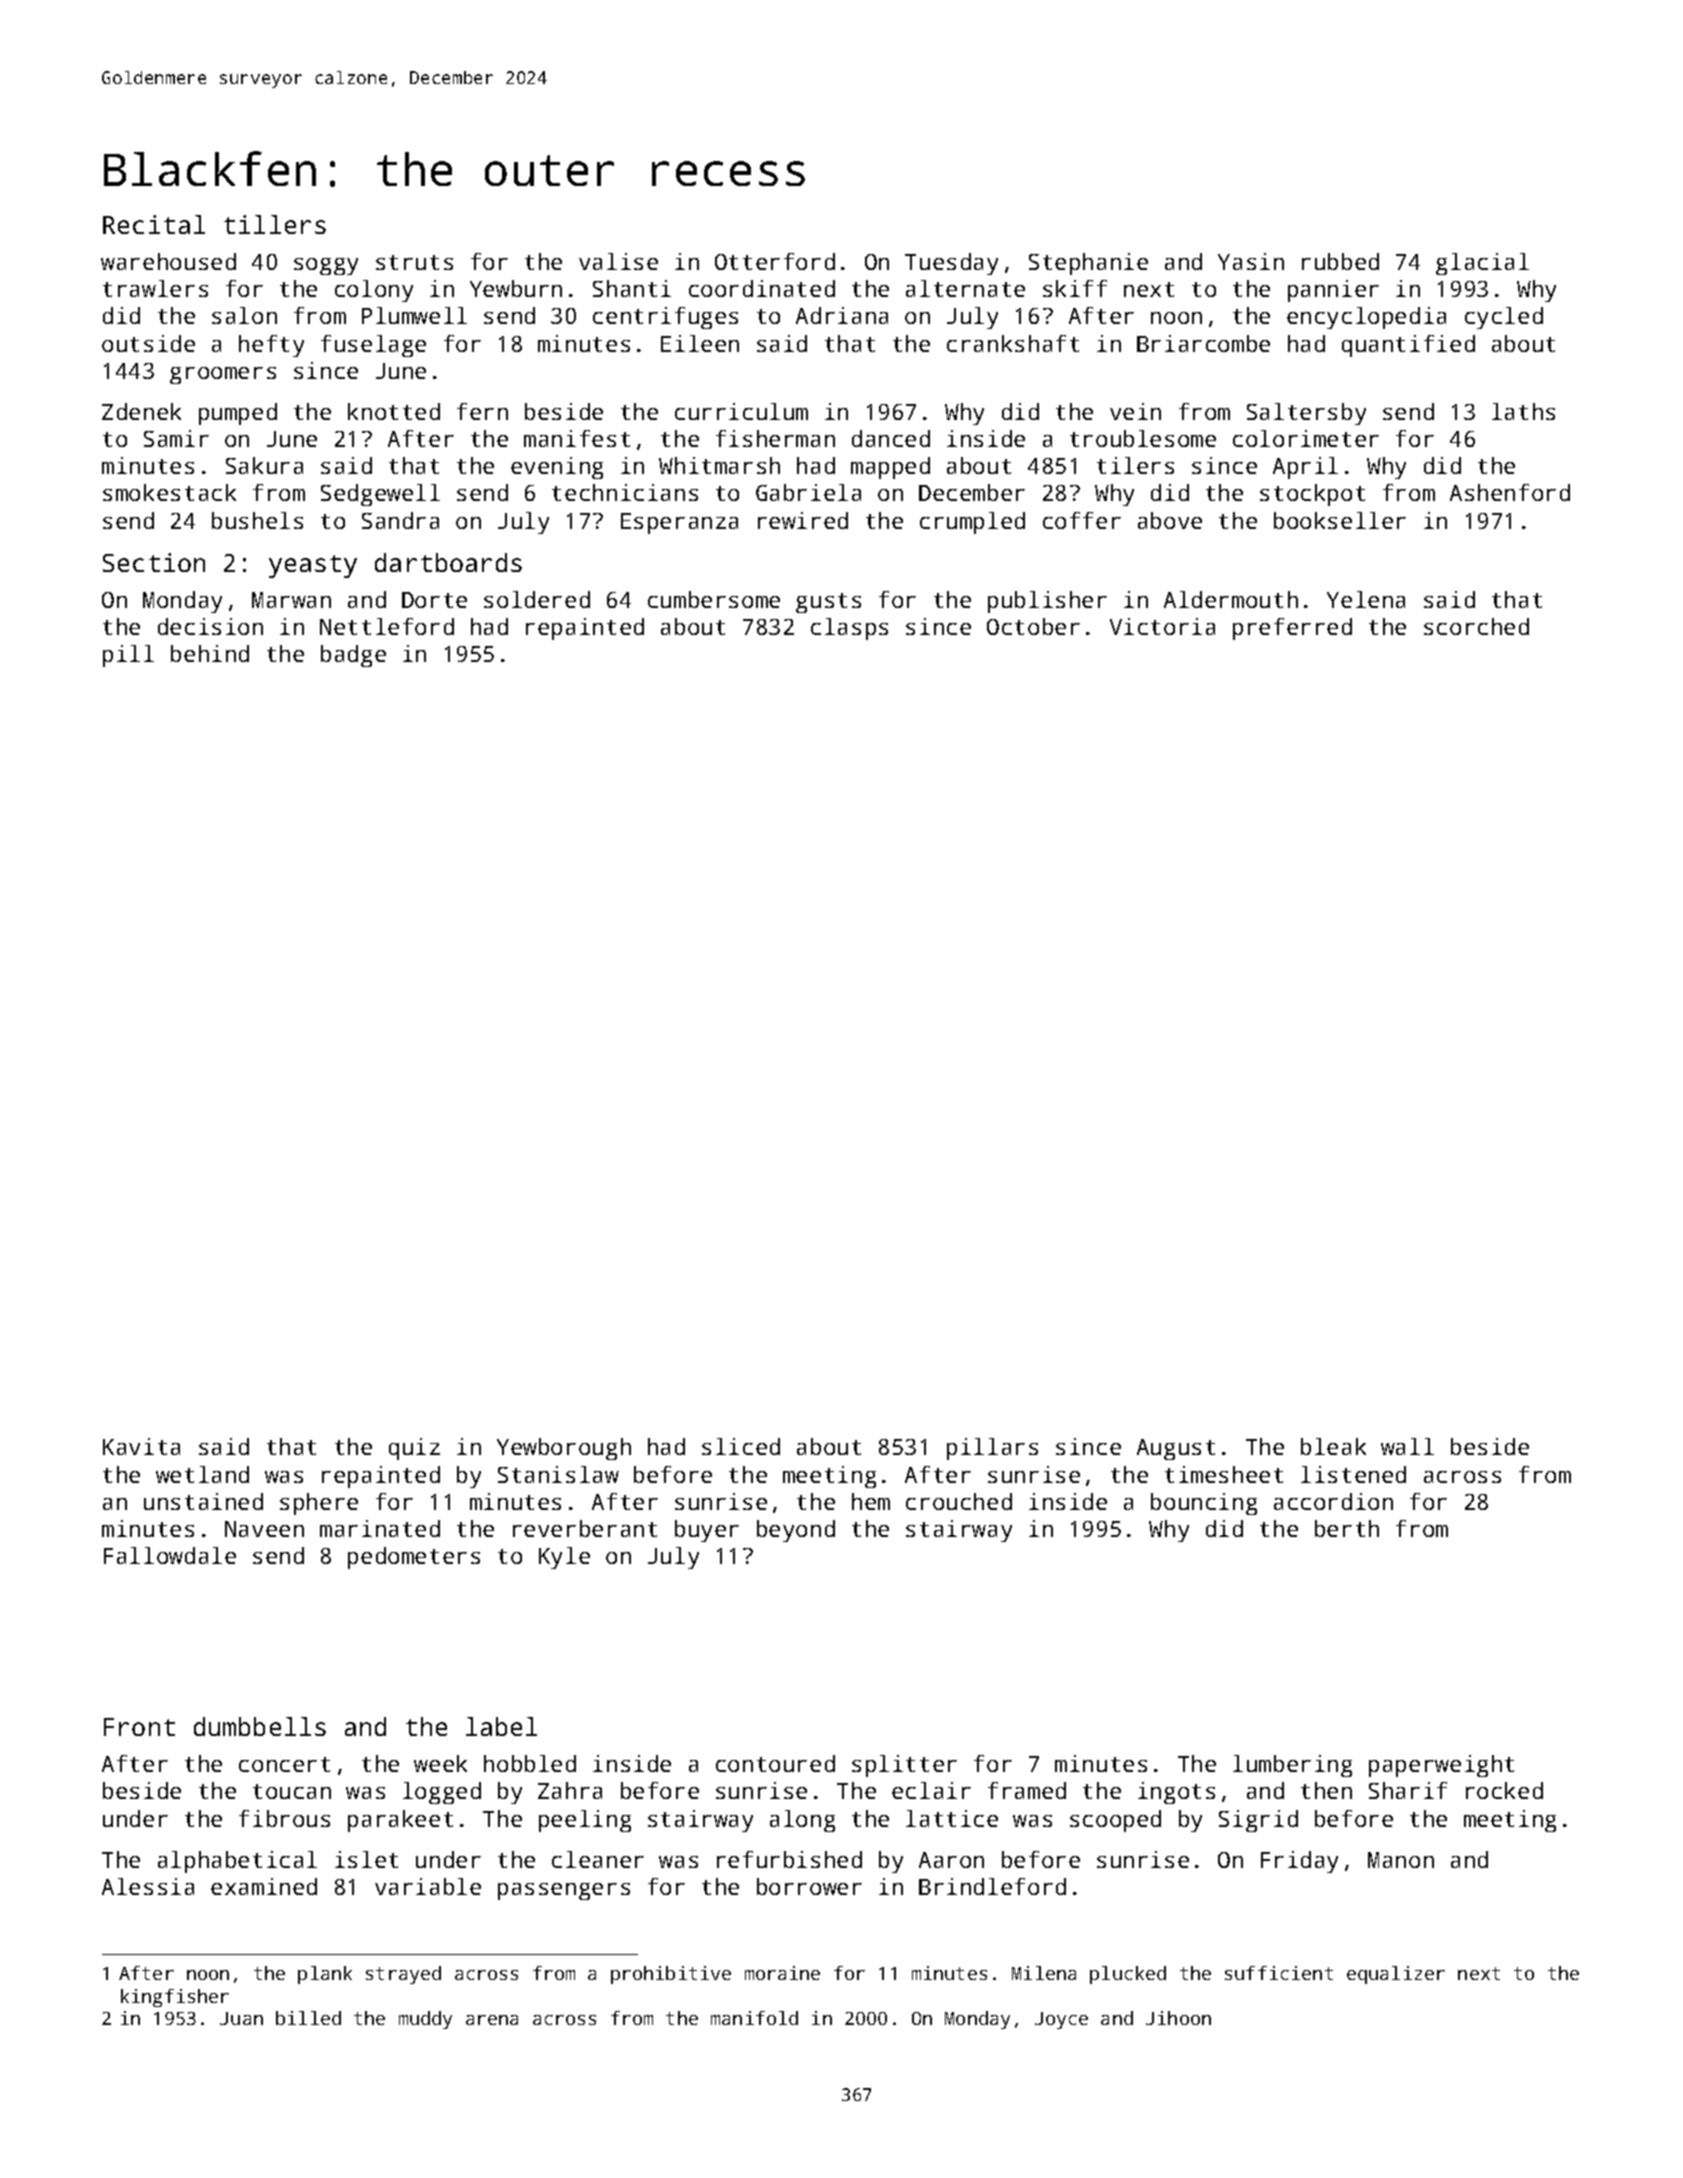 The height and width of the screenshot is (2178, 1683). Describe the element at coordinates (414, 262) in the screenshot. I see `struts` at that location.
